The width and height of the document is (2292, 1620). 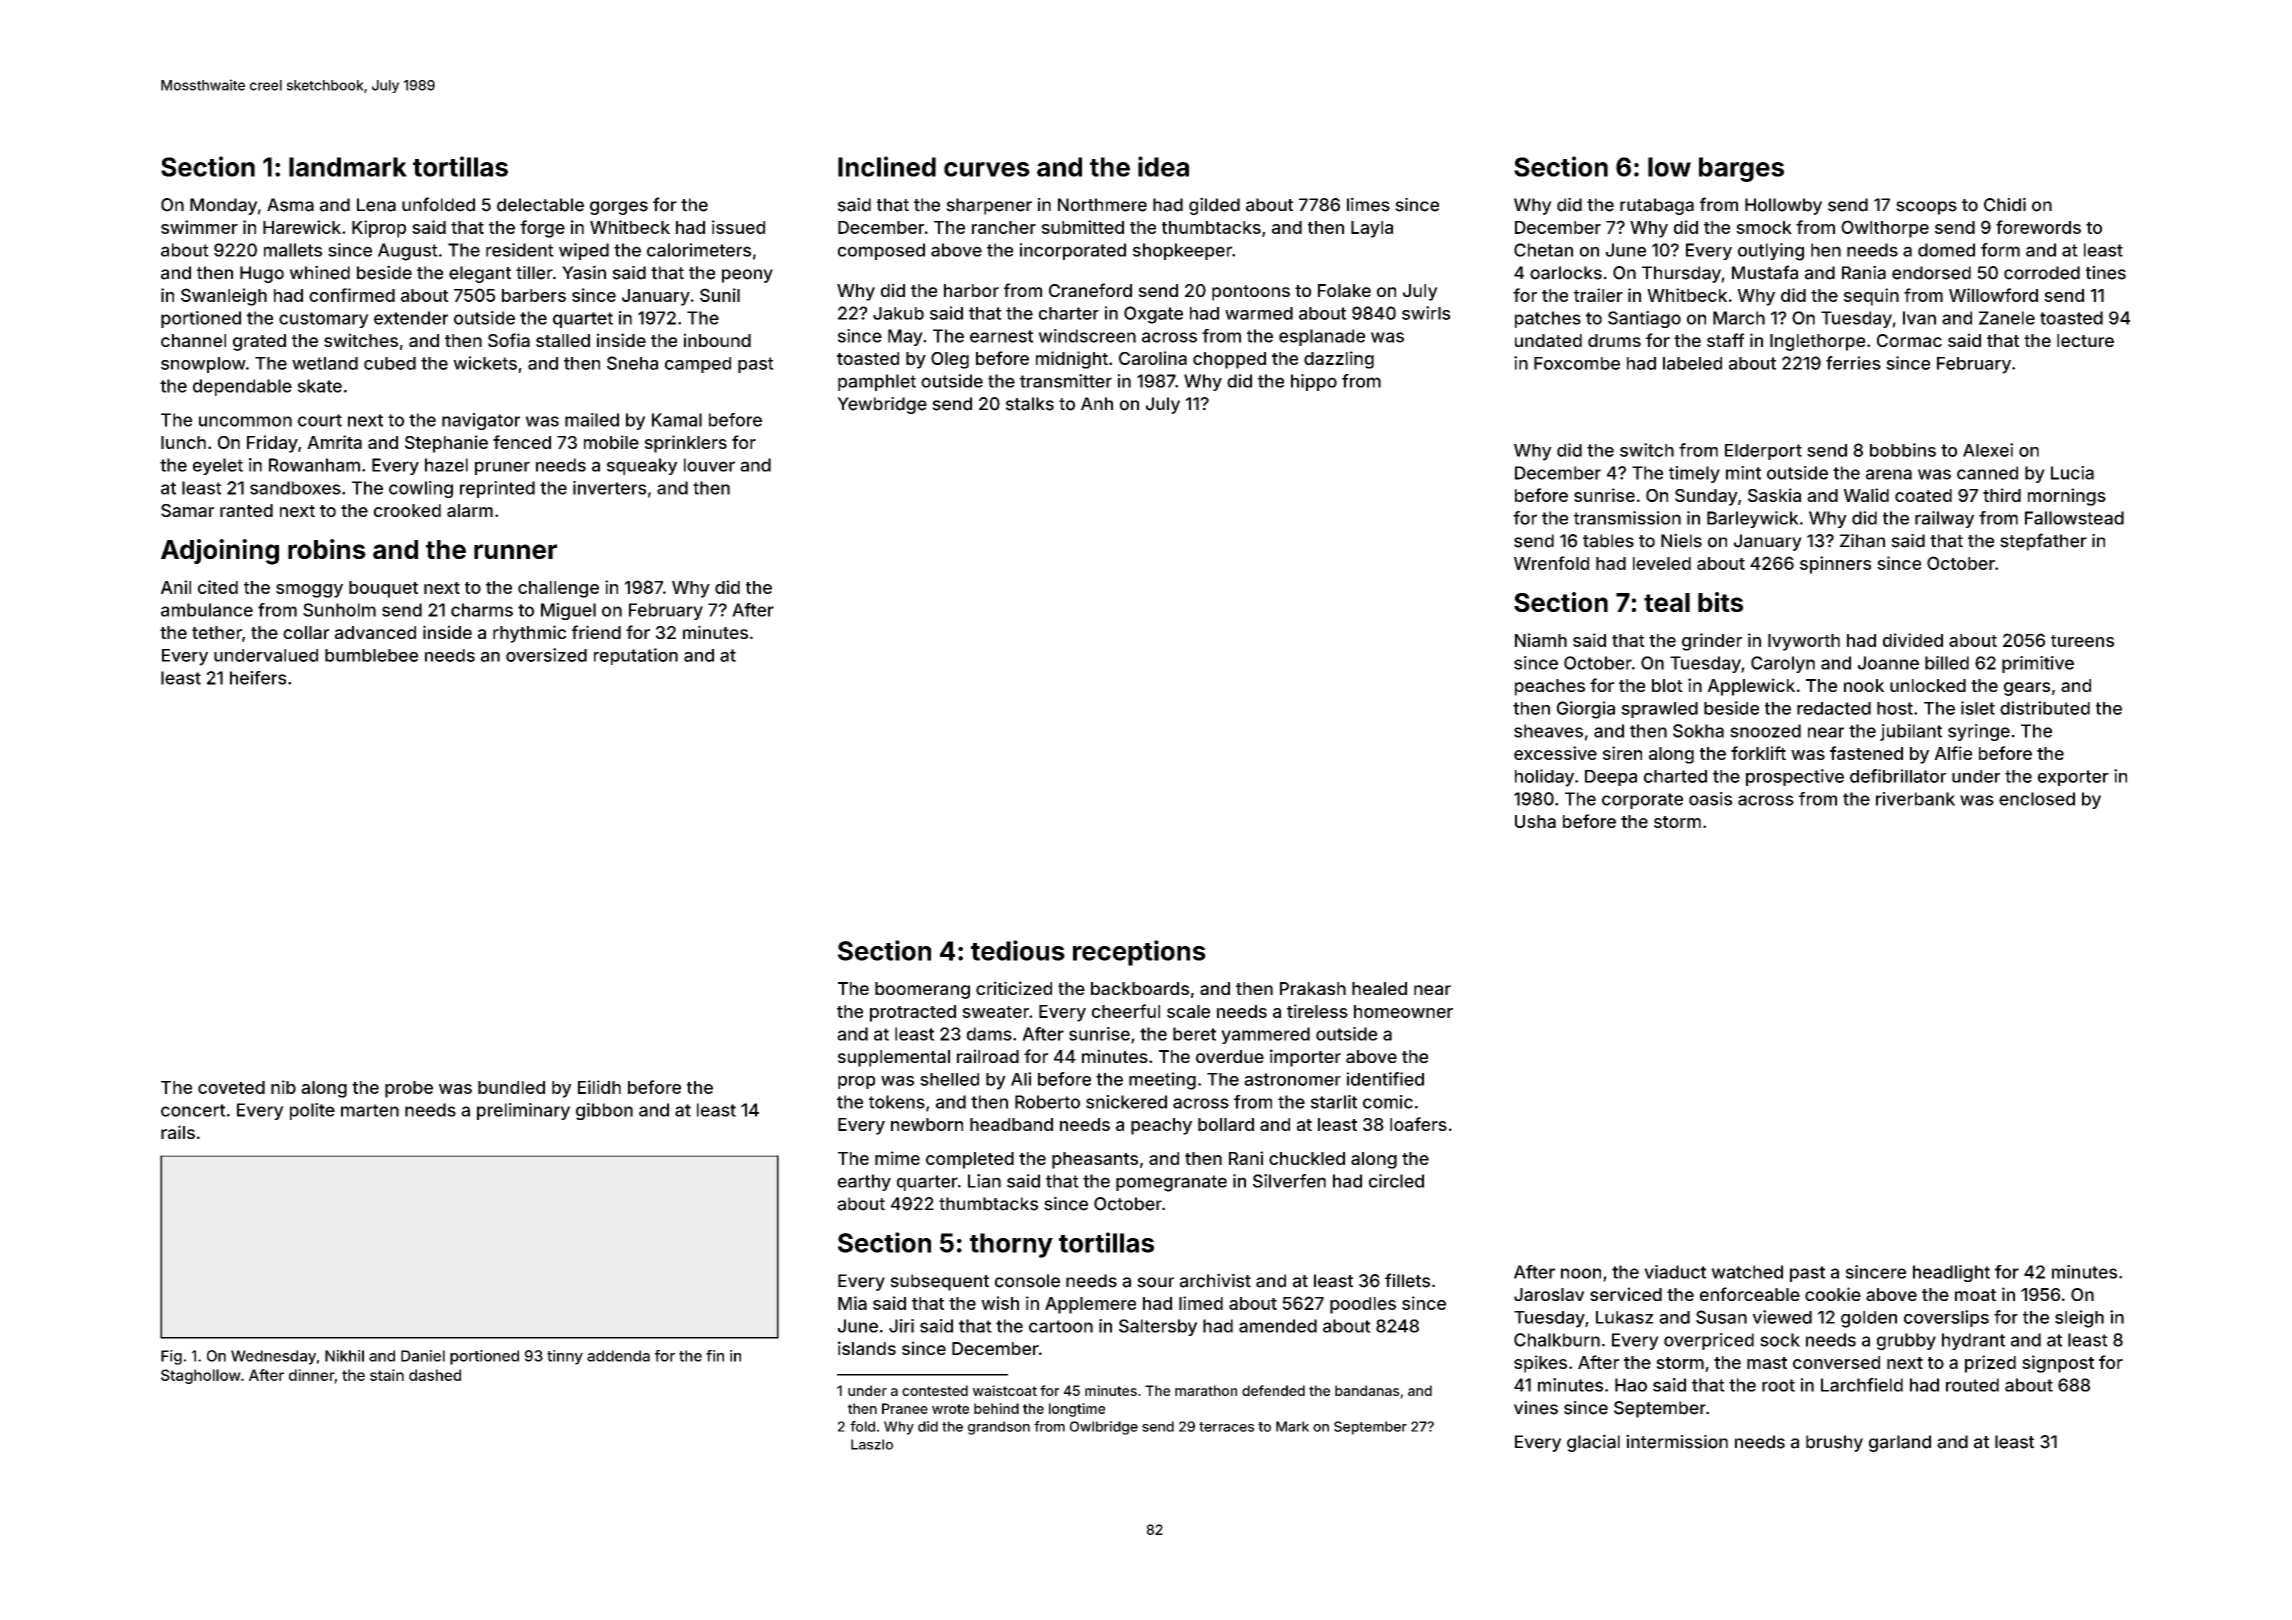 I want to click on headlight, so click(x=1951, y=1273).
